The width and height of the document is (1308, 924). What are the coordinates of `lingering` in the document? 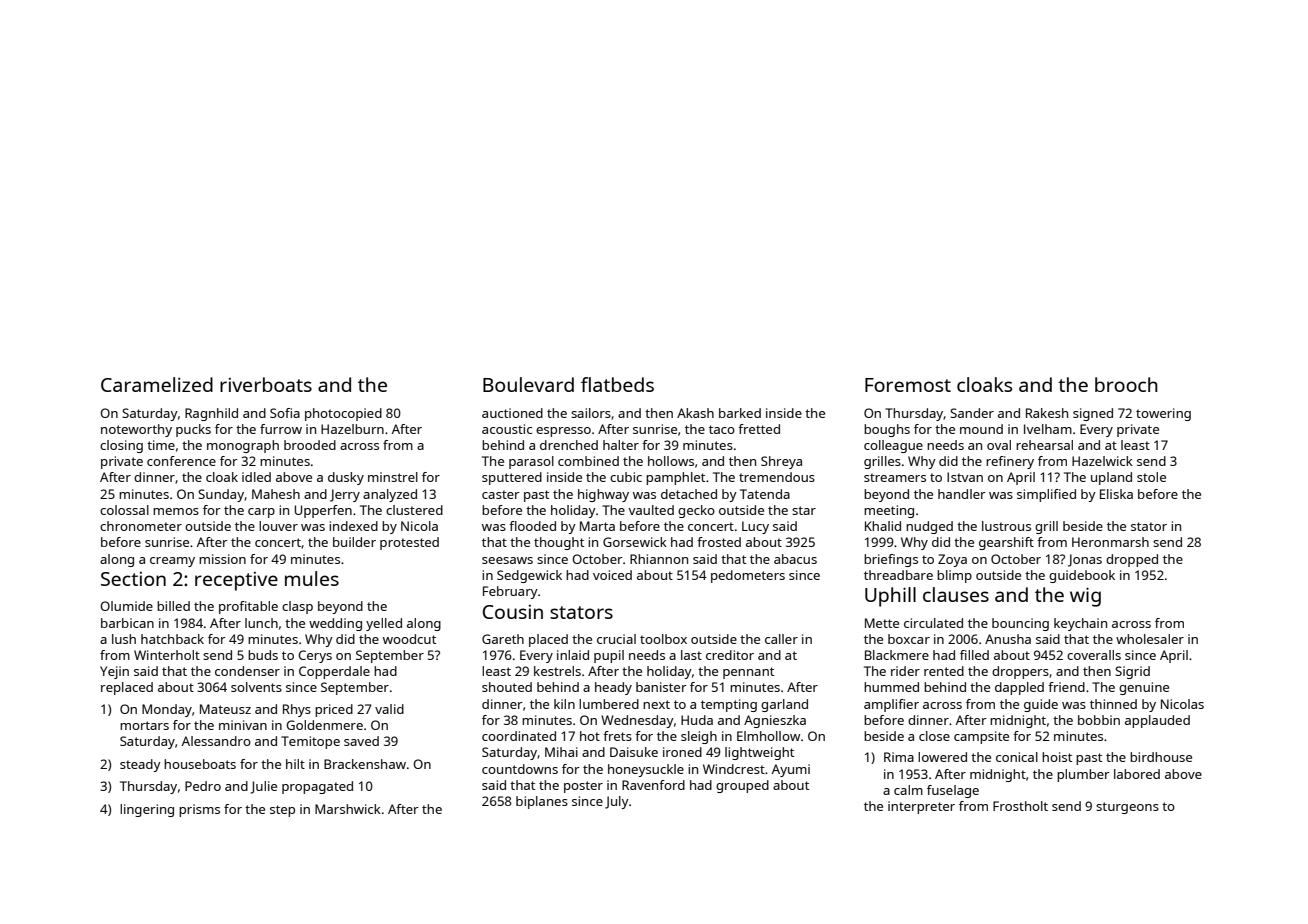 It's located at (147, 810).
